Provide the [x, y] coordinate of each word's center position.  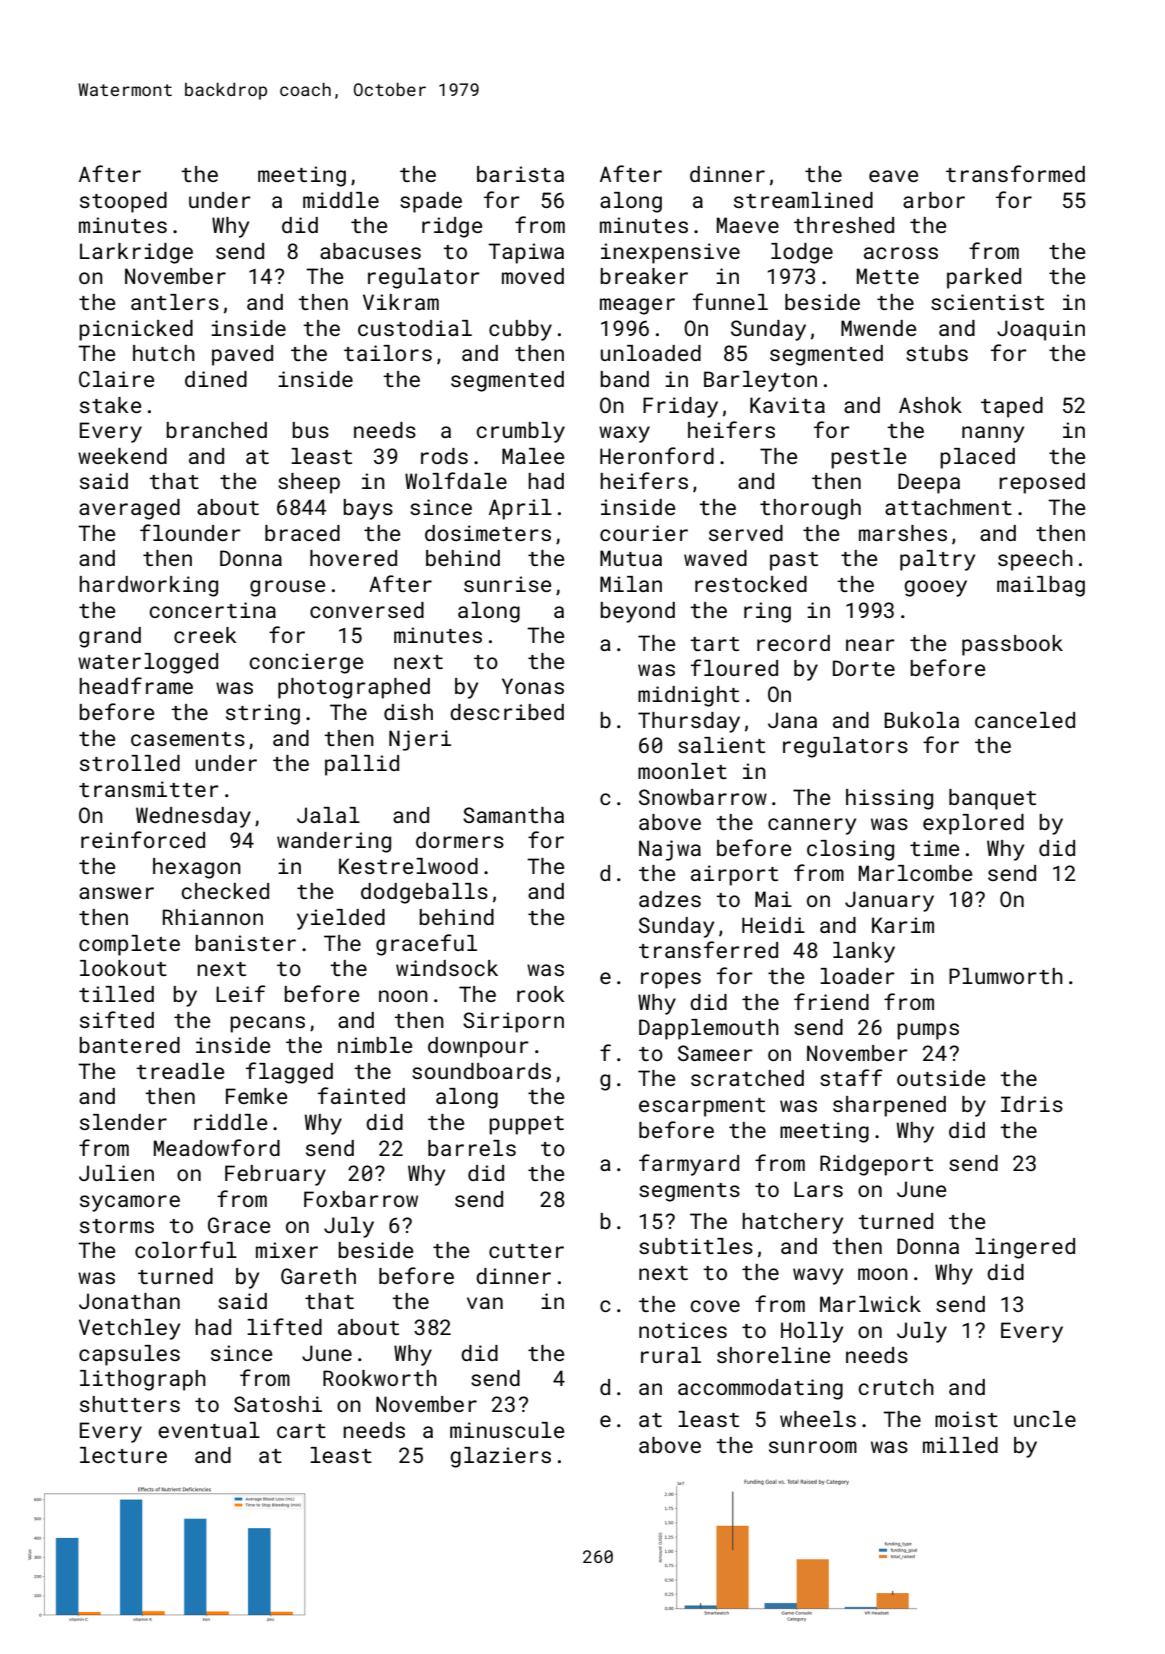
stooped [123, 202]
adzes [670, 899]
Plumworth [1006, 976]
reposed [1042, 483]
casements [188, 739]
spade [431, 202]
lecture [123, 1455]
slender [123, 1122]
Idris [1032, 1104]
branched [216, 430]
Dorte [864, 668]
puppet [526, 1125]
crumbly [520, 432]
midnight [688, 696]
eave [893, 176]
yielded [341, 919]
